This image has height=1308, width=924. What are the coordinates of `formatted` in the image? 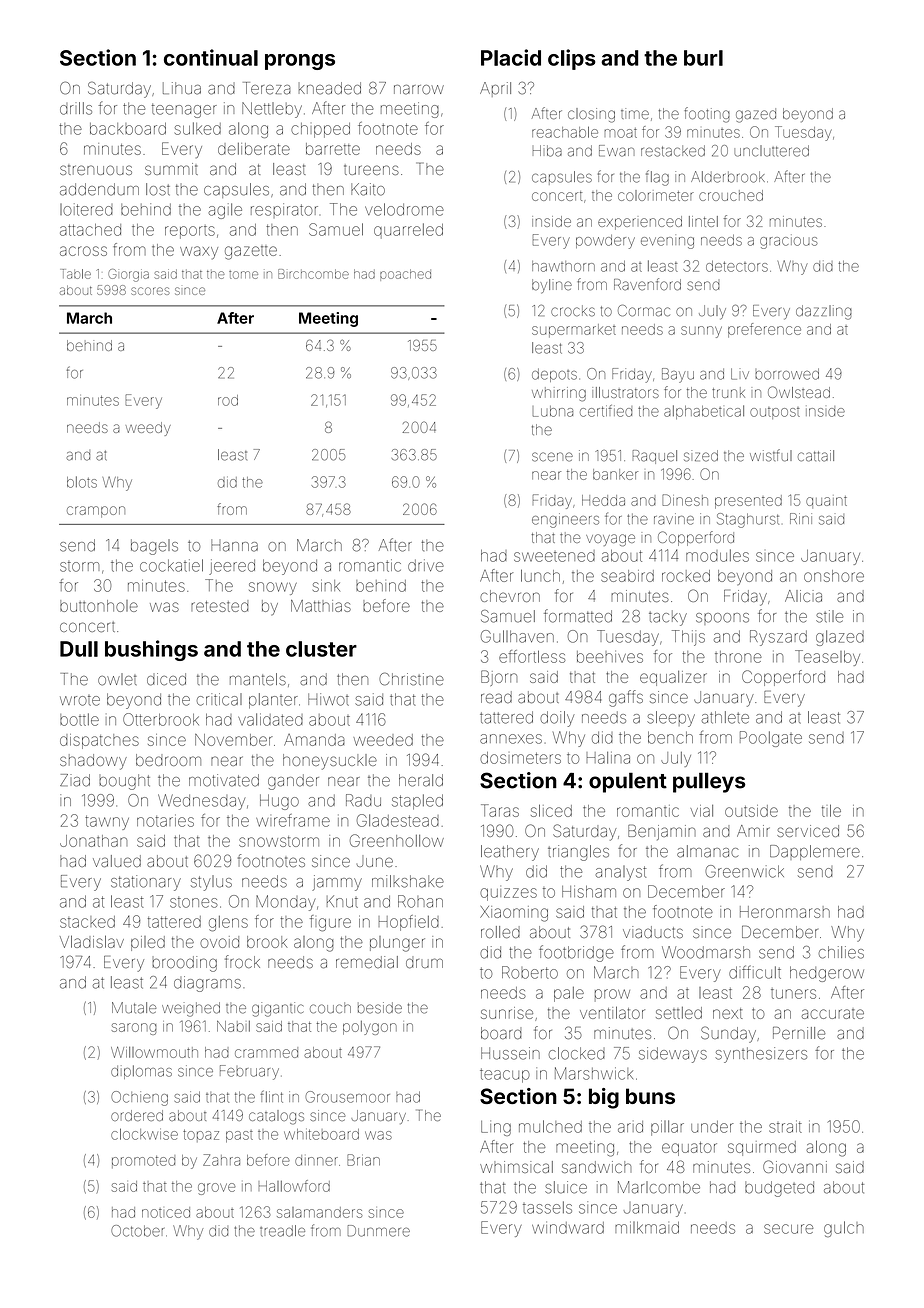 It's located at (578, 616).
